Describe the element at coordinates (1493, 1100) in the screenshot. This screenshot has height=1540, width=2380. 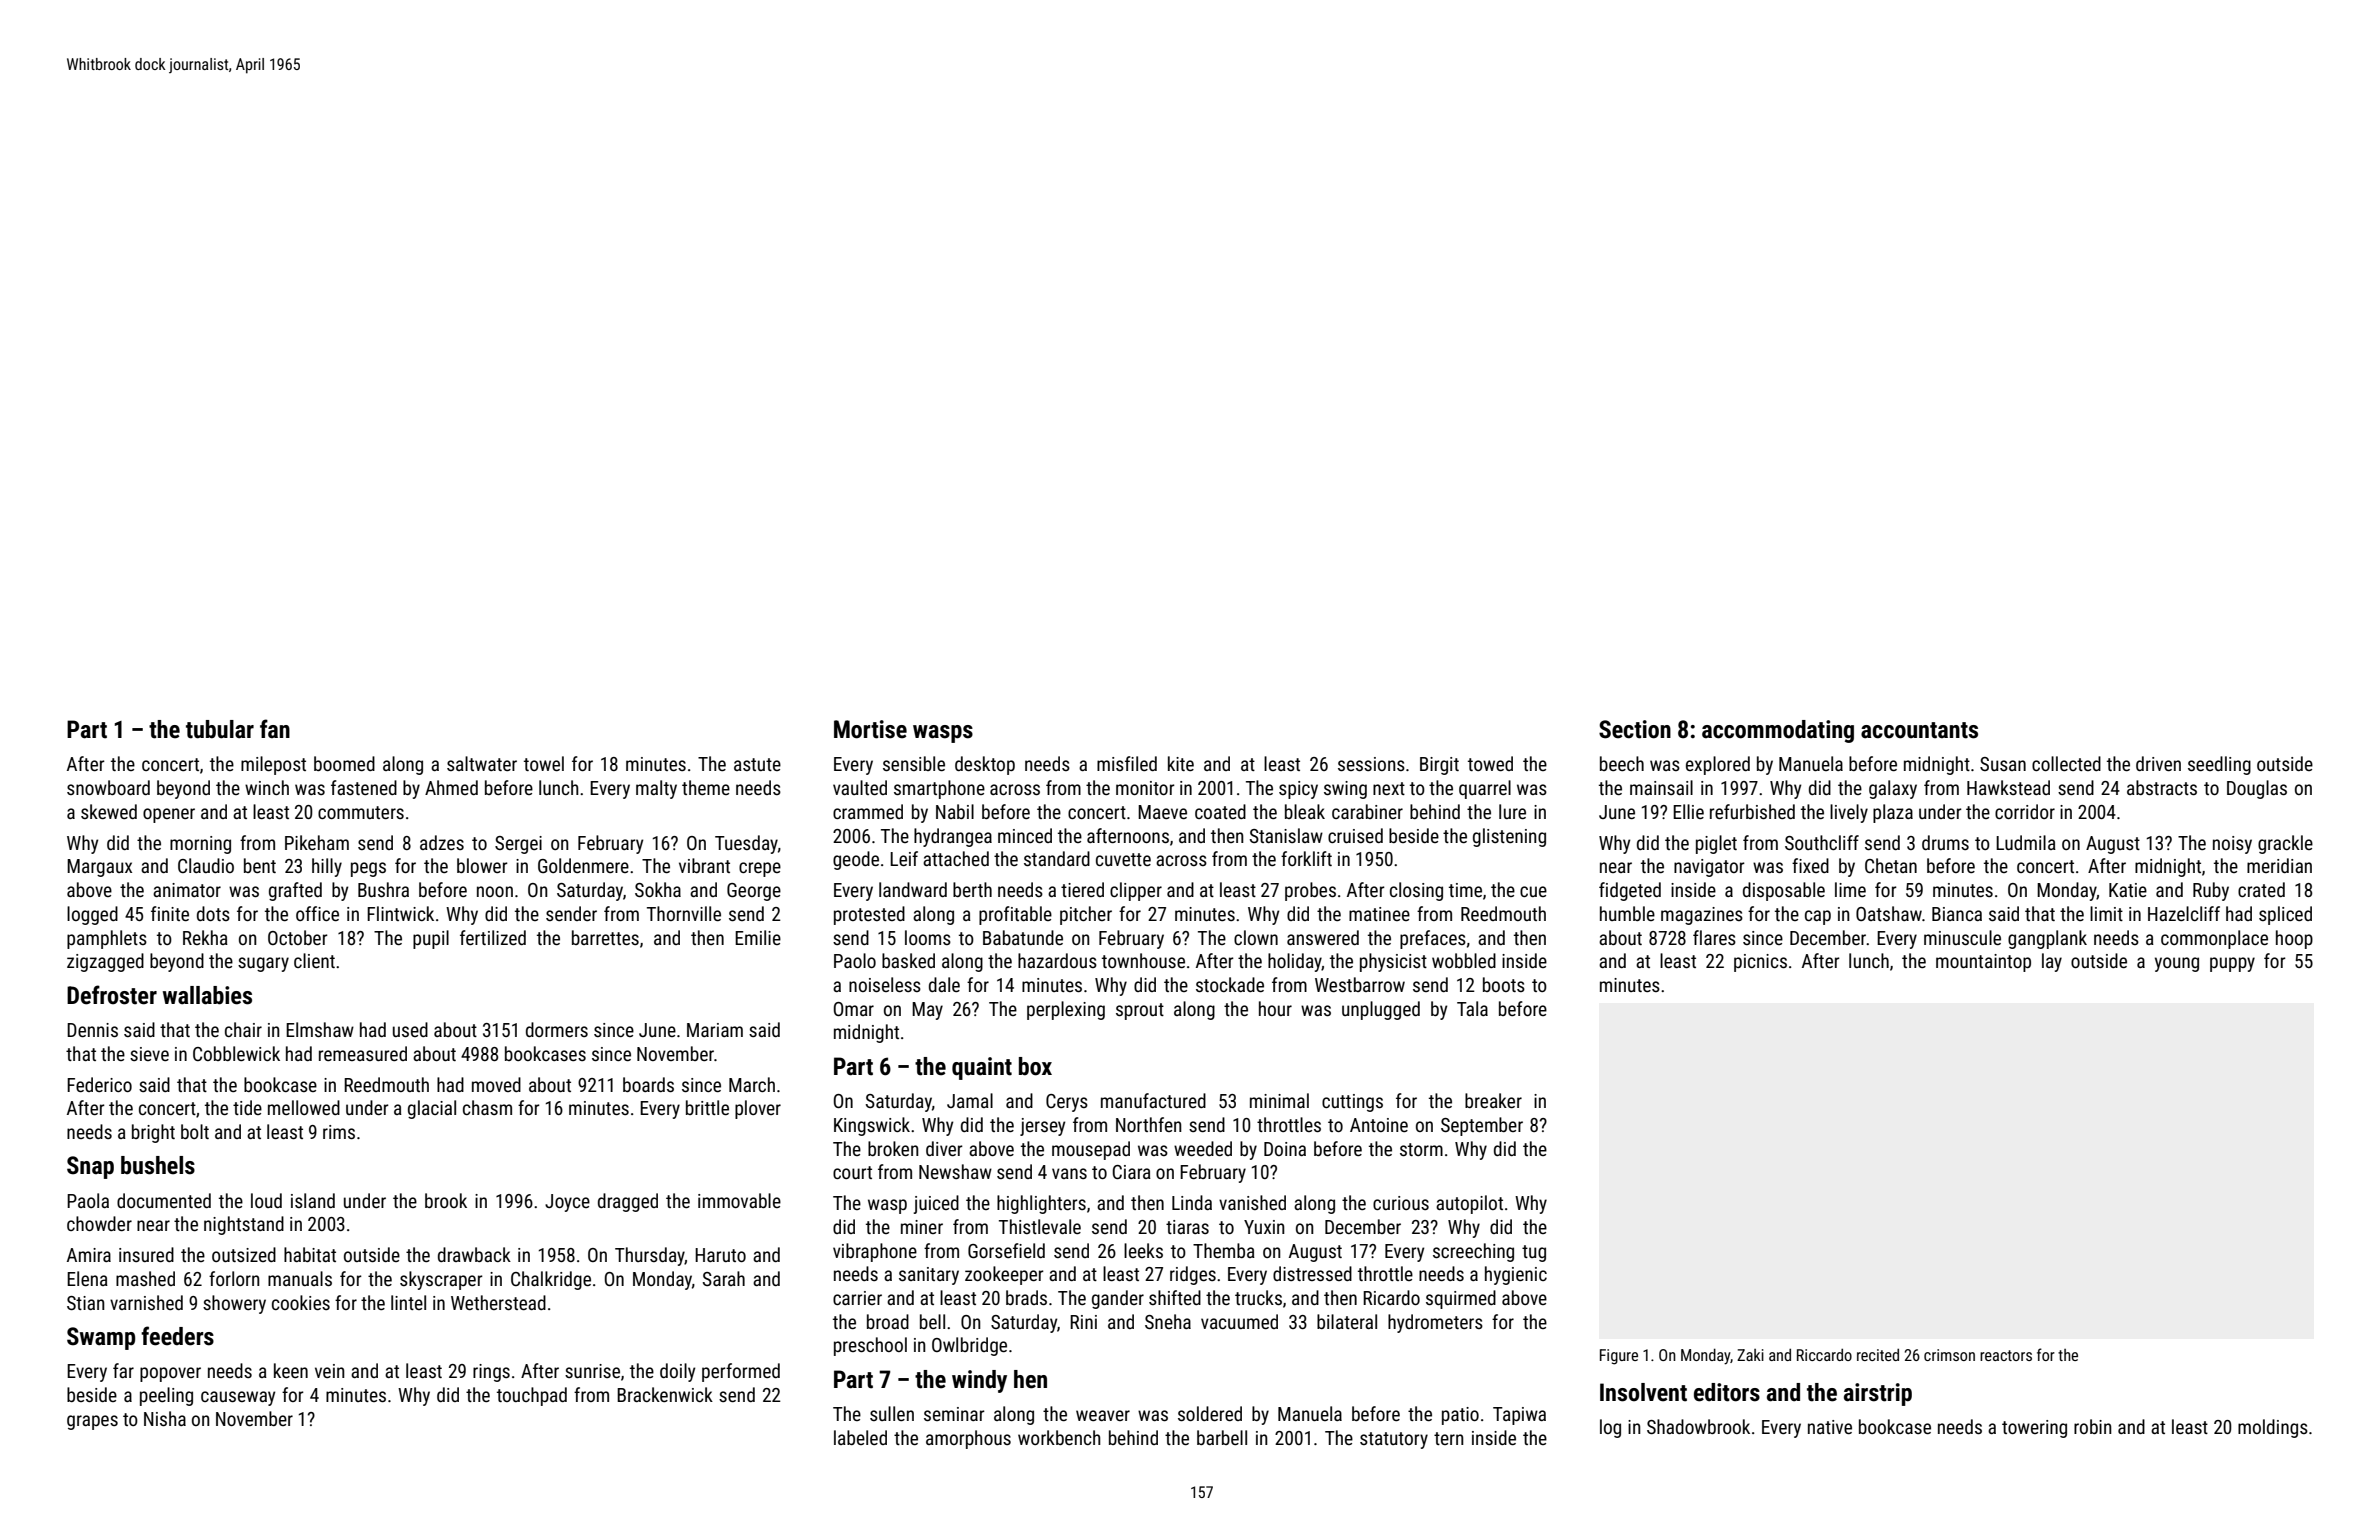
I see `breaker` at that location.
